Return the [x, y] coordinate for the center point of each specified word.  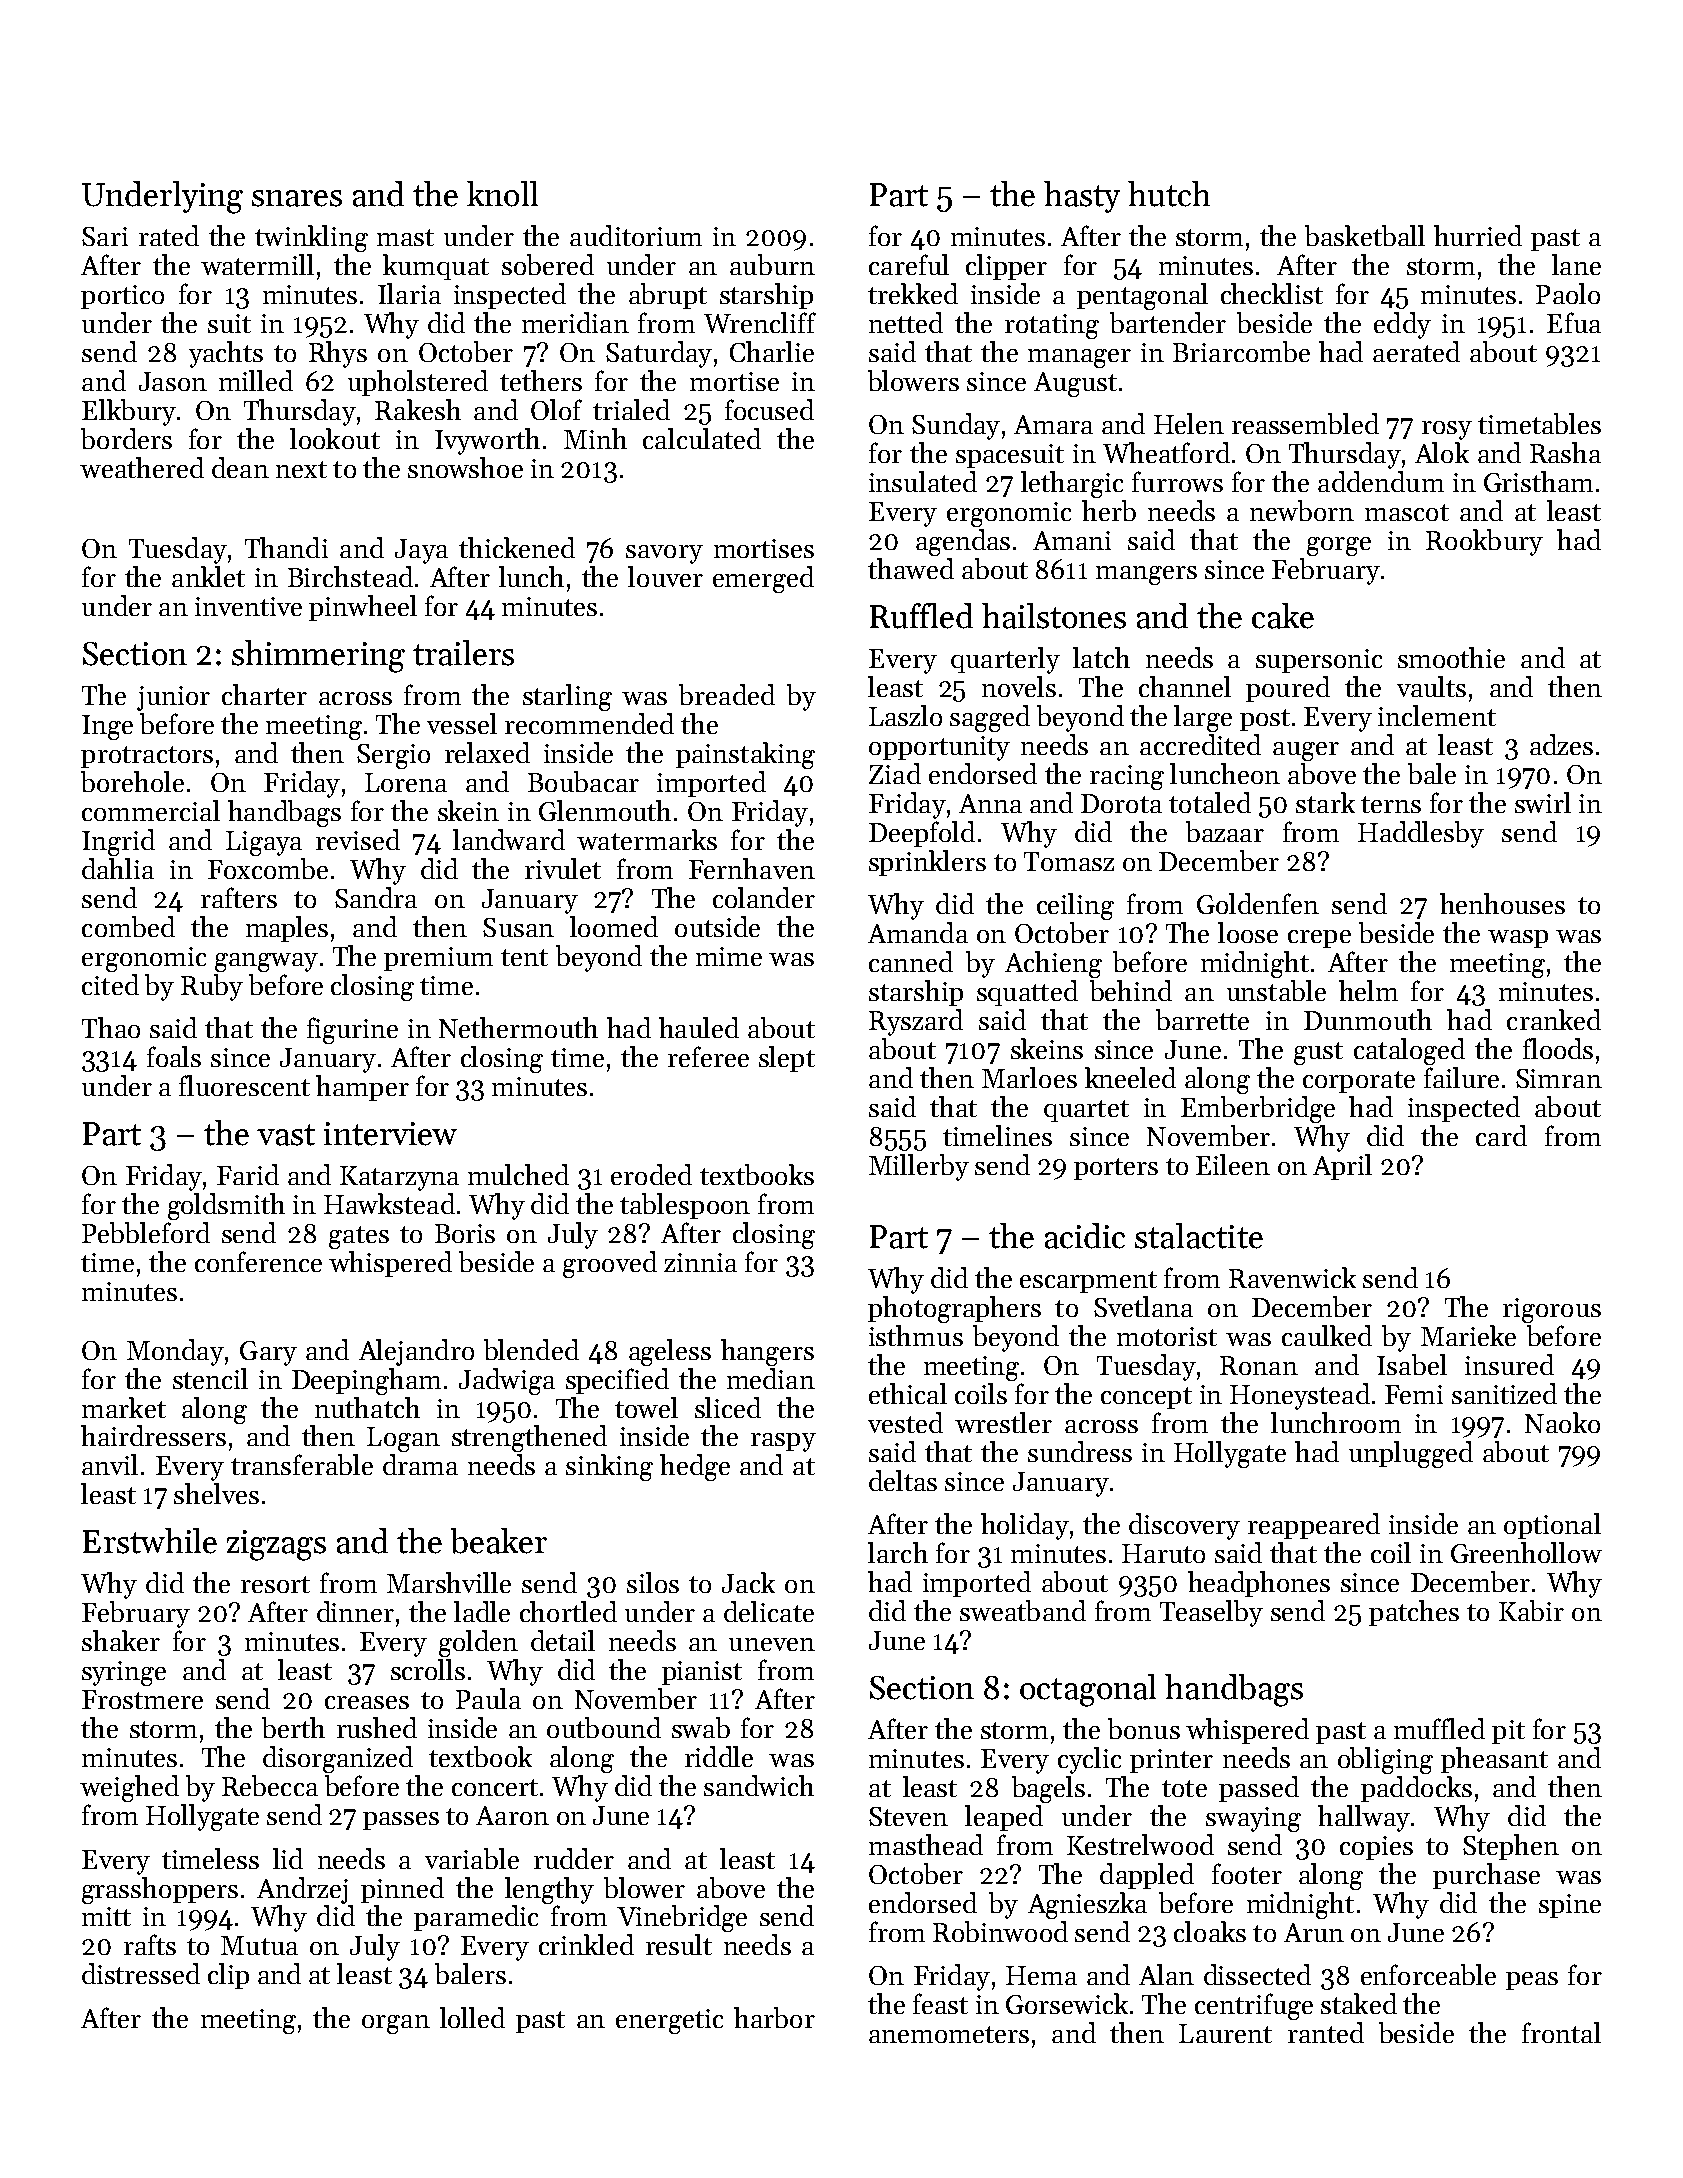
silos [653, 1582]
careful [909, 264]
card [1501, 1135]
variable [472, 1858]
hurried [1478, 235]
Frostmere [142, 1699]
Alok [1442, 452]
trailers [463, 653]
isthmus [916, 1335]
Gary [268, 1353]
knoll [502, 194]
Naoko [1562, 1422]
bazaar [1225, 831]
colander [764, 897]
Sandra [376, 897]
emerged [763, 579]
